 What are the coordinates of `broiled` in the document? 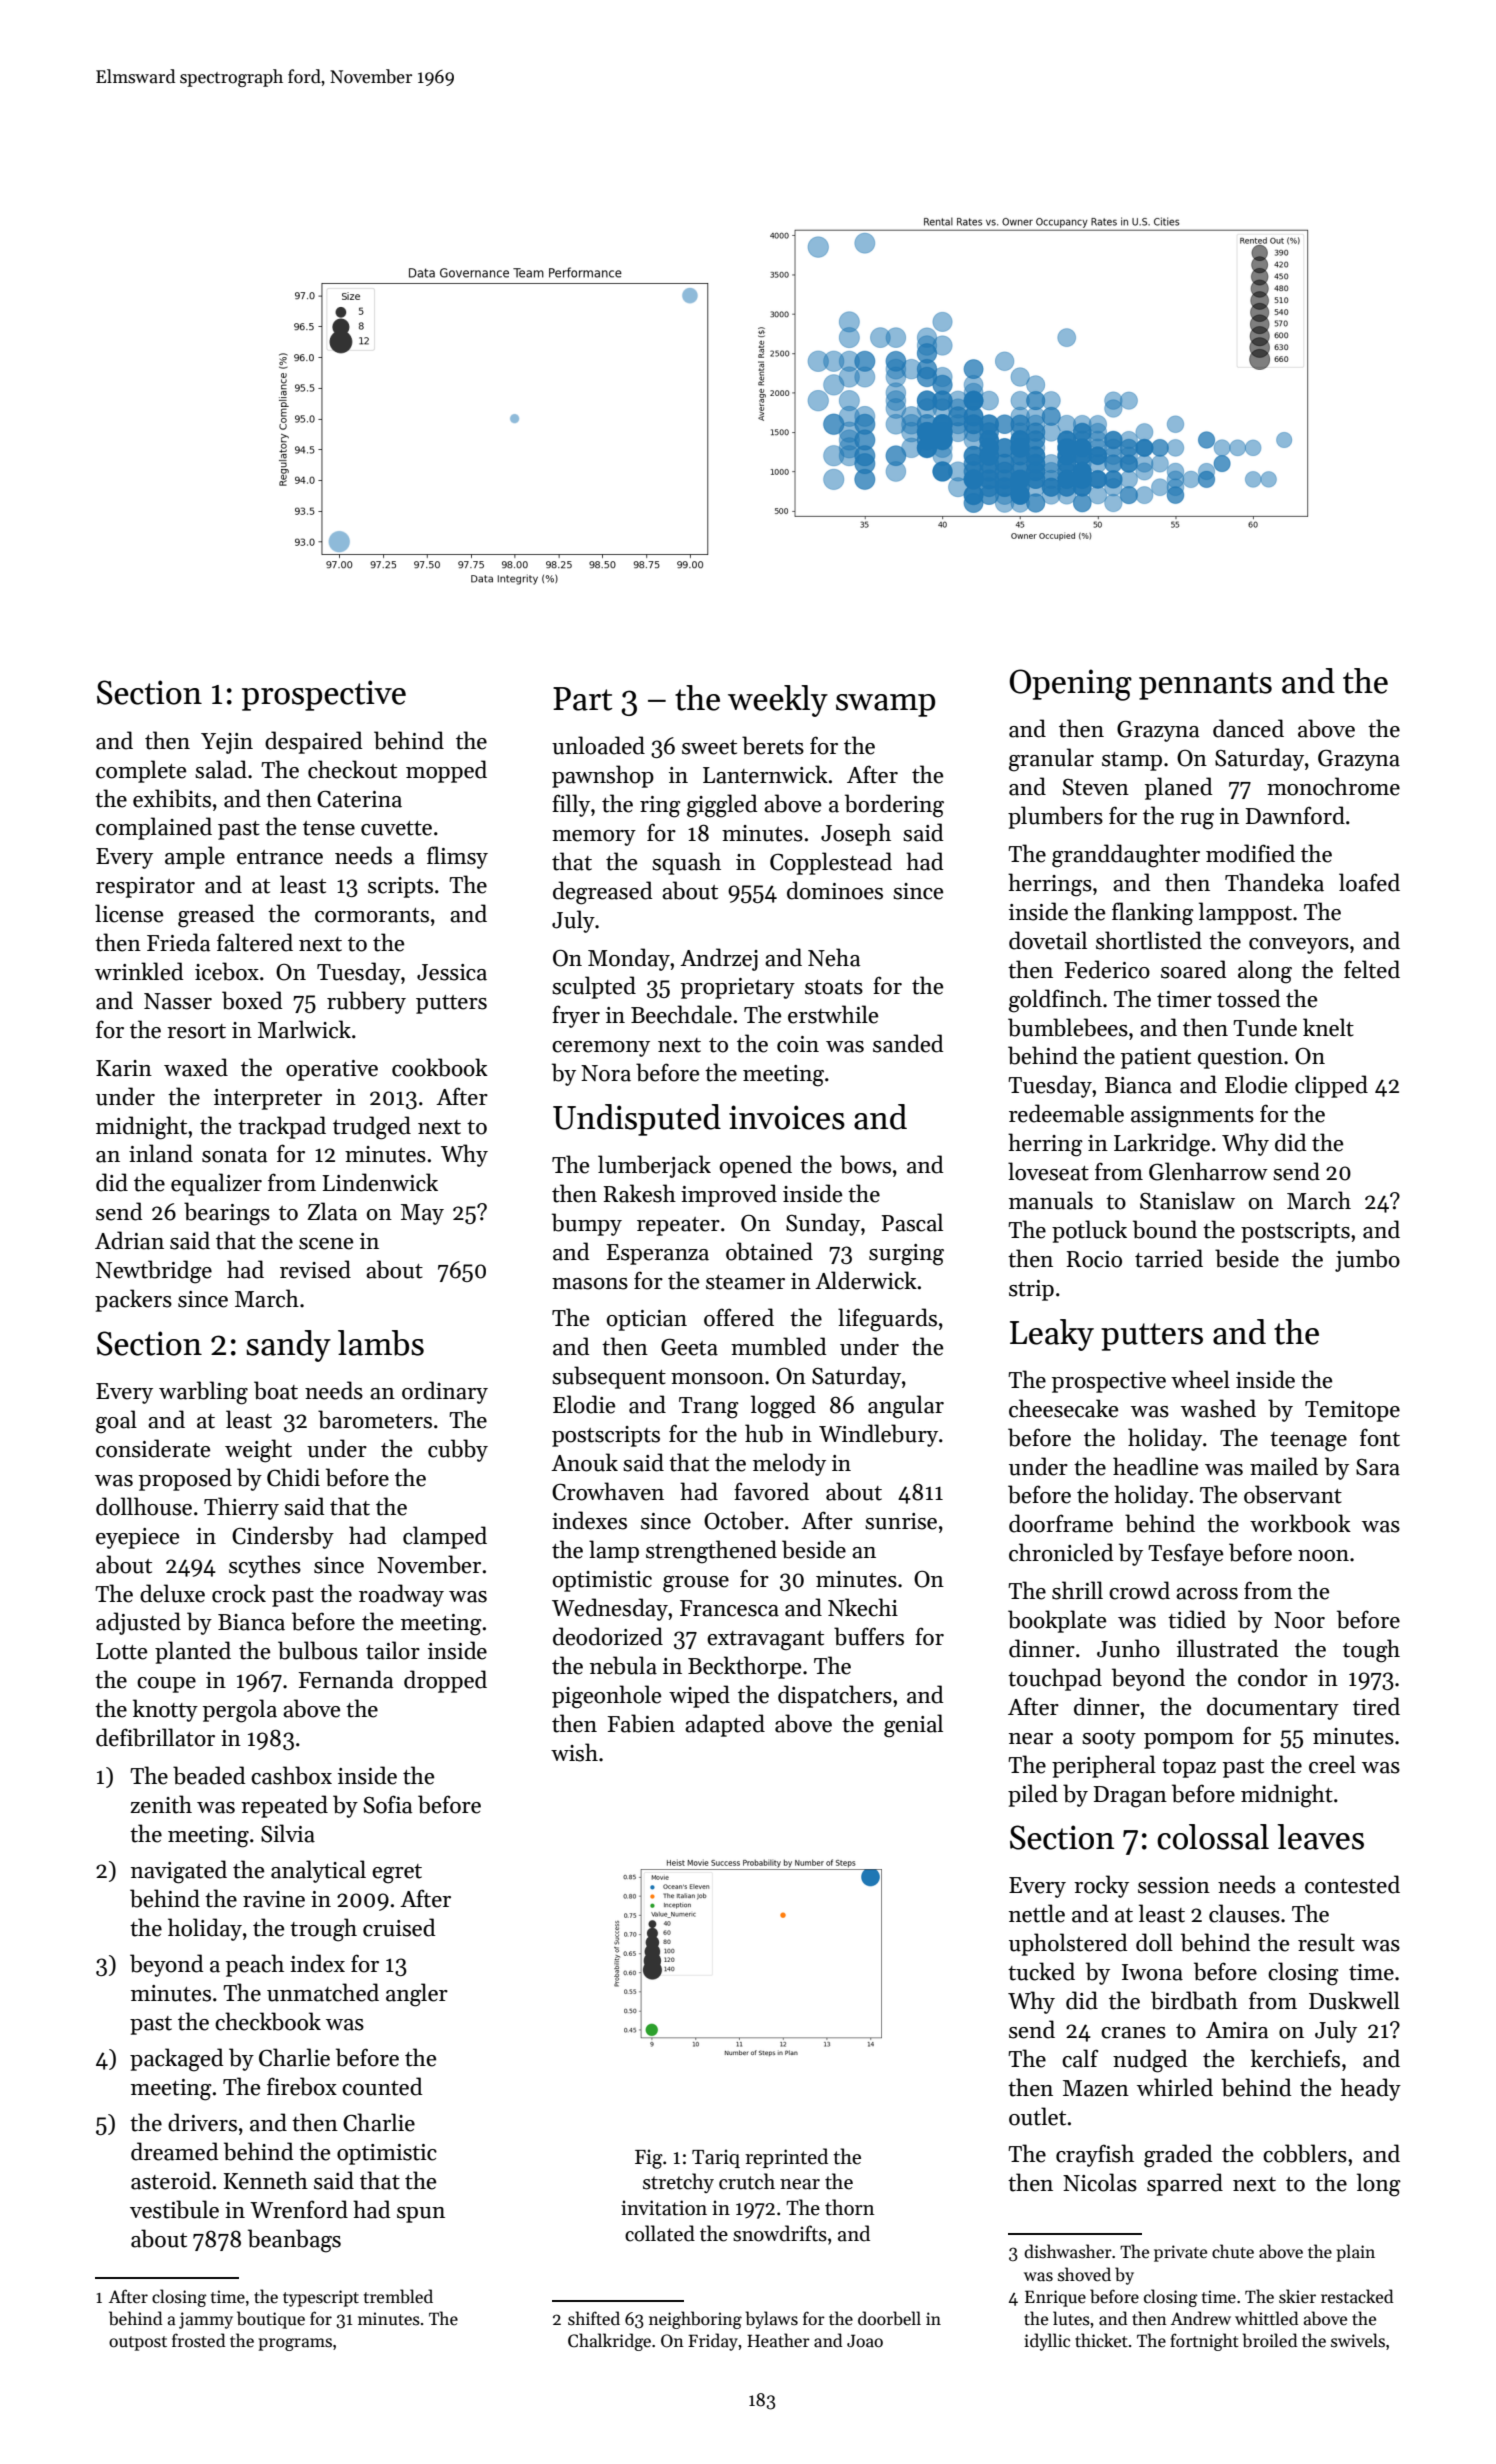 It's located at (1269, 2340).
